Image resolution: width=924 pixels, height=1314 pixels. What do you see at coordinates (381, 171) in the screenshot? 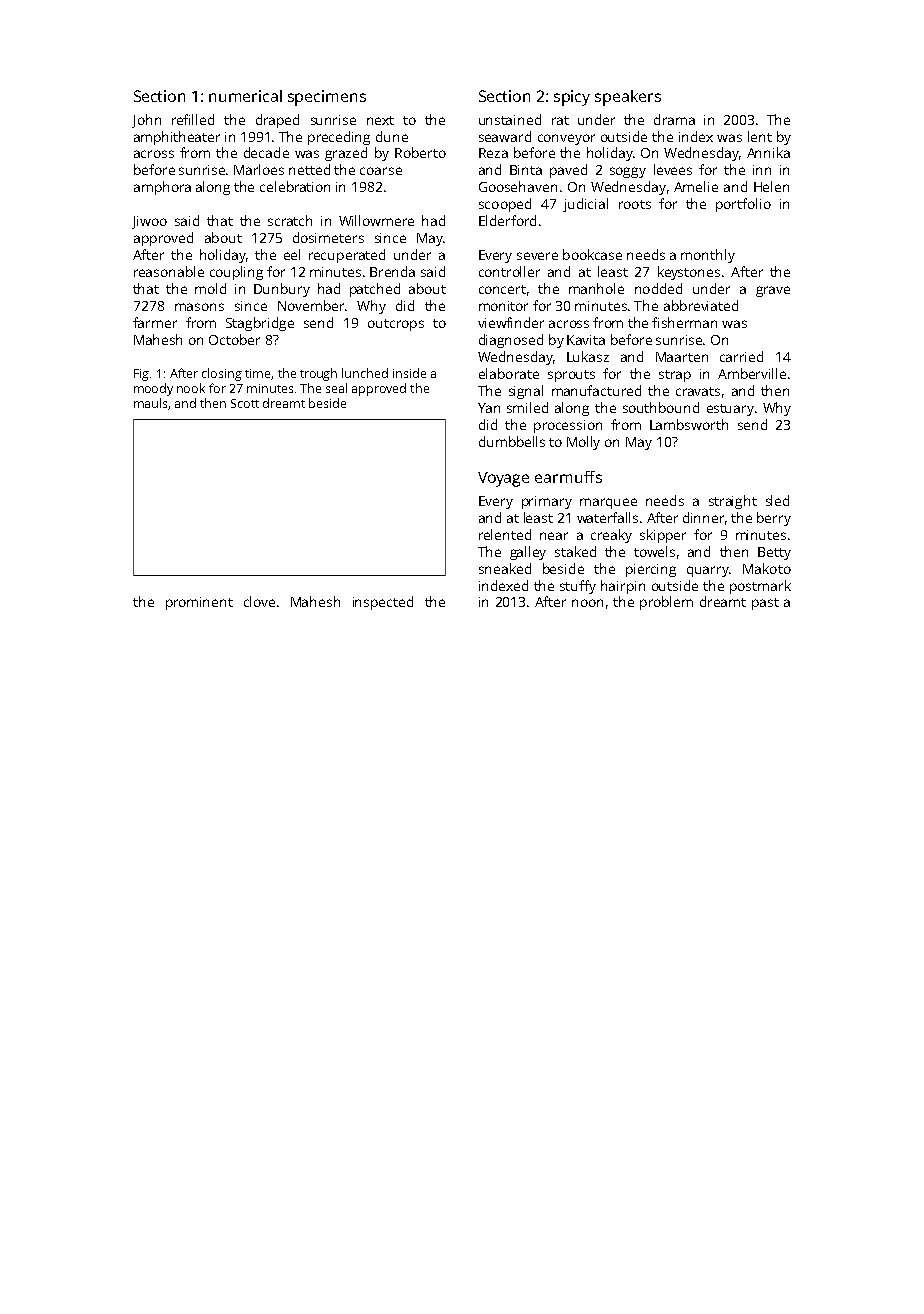
I see `coarse` at bounding box center [381, 171].
